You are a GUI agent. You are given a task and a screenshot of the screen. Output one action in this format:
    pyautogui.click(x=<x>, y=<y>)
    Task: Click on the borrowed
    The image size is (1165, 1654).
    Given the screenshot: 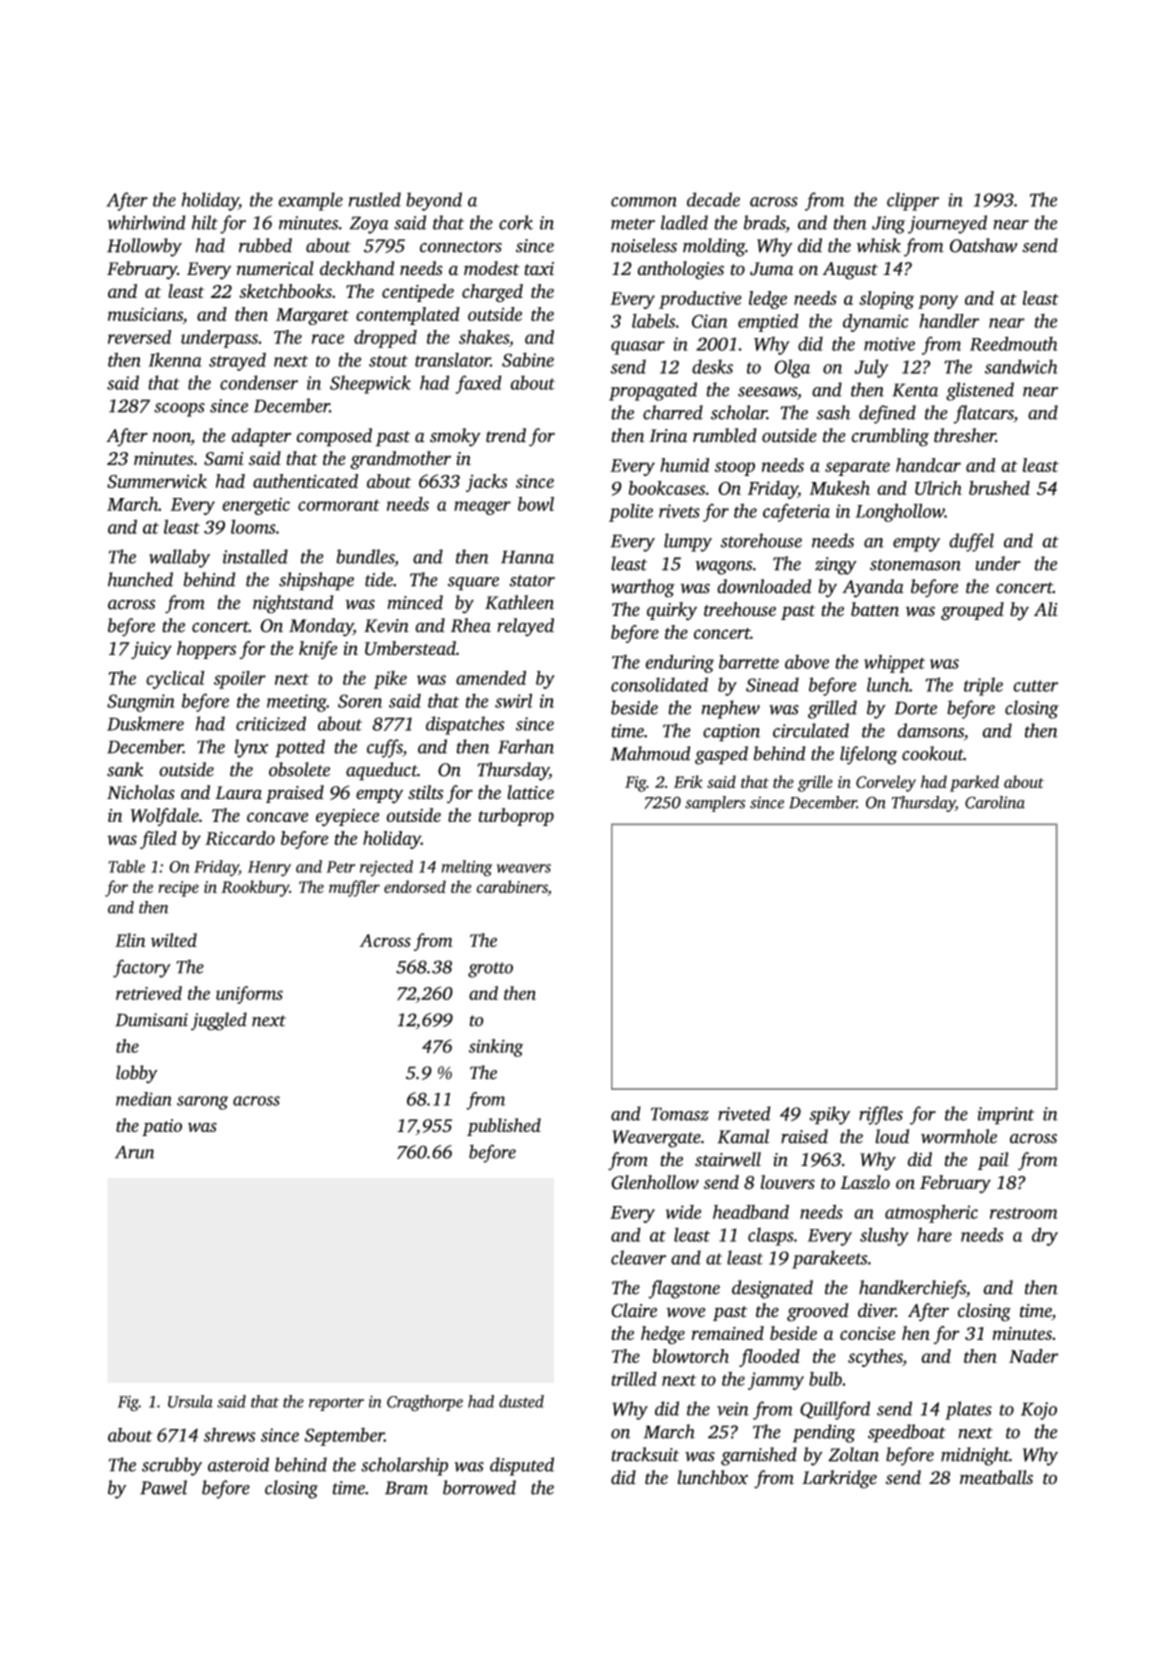 What is the action you would take?
    pyautogui.click(x=479, y=1487)
